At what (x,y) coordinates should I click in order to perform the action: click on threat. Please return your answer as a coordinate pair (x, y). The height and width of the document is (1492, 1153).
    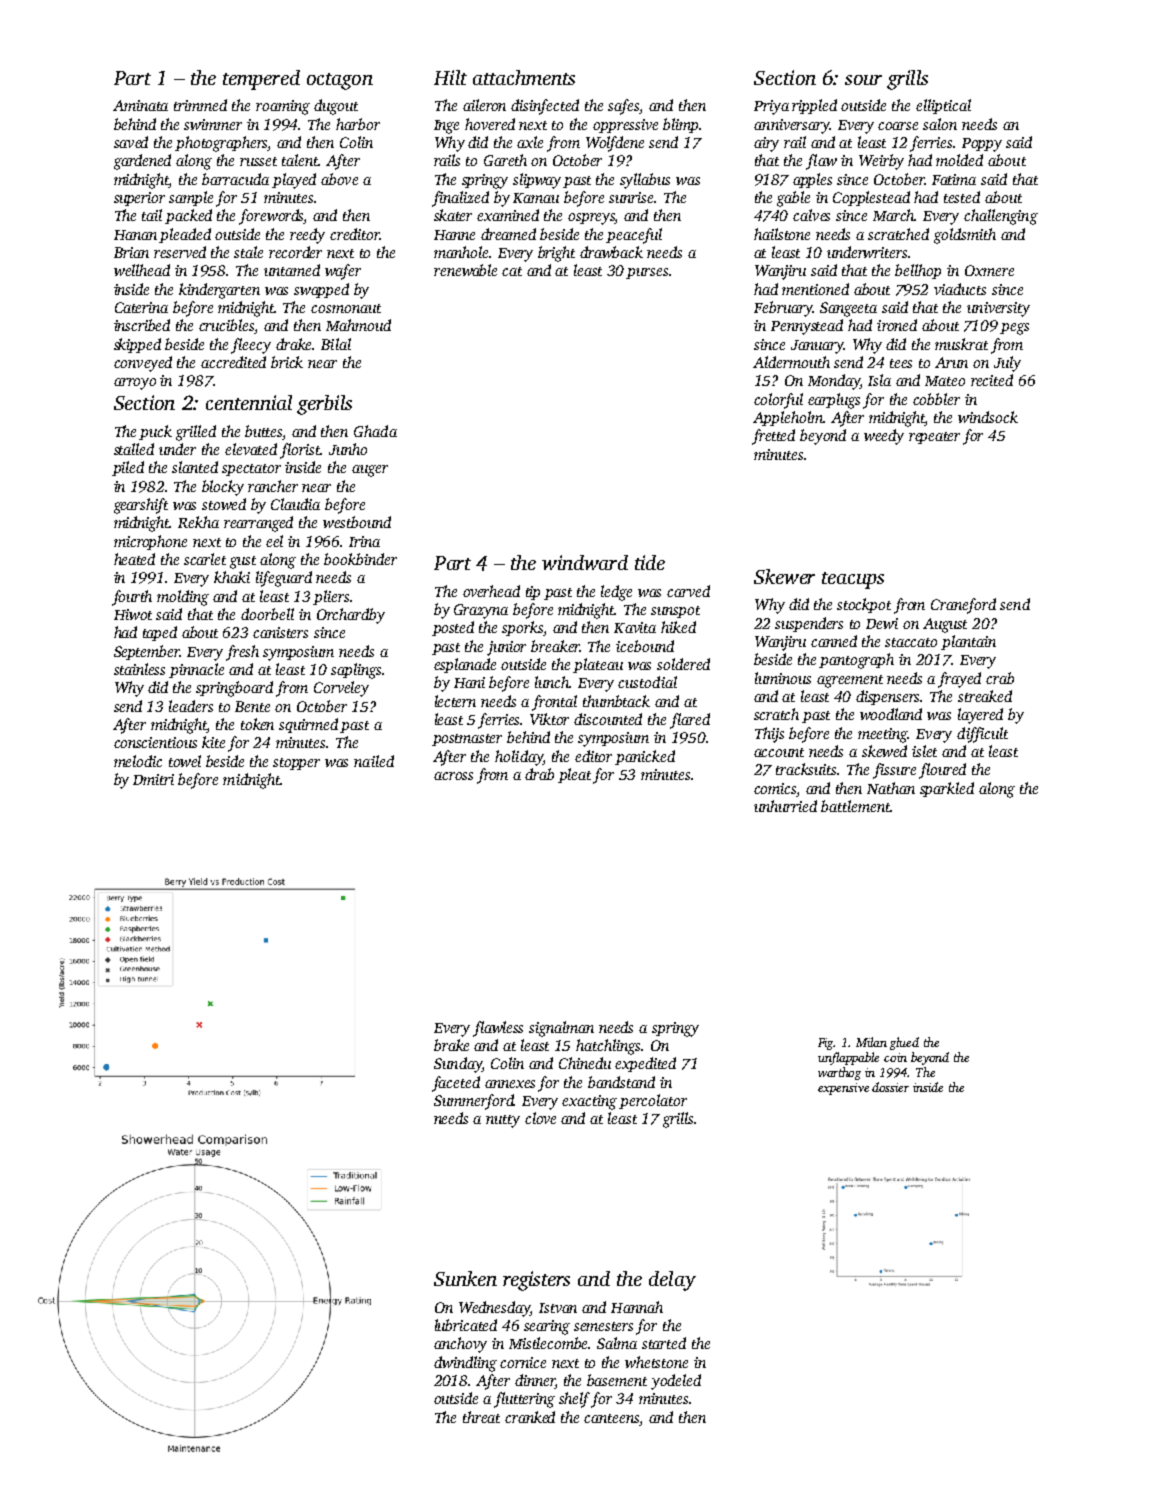
    Looking at the image, I should click on (481, 1417).
